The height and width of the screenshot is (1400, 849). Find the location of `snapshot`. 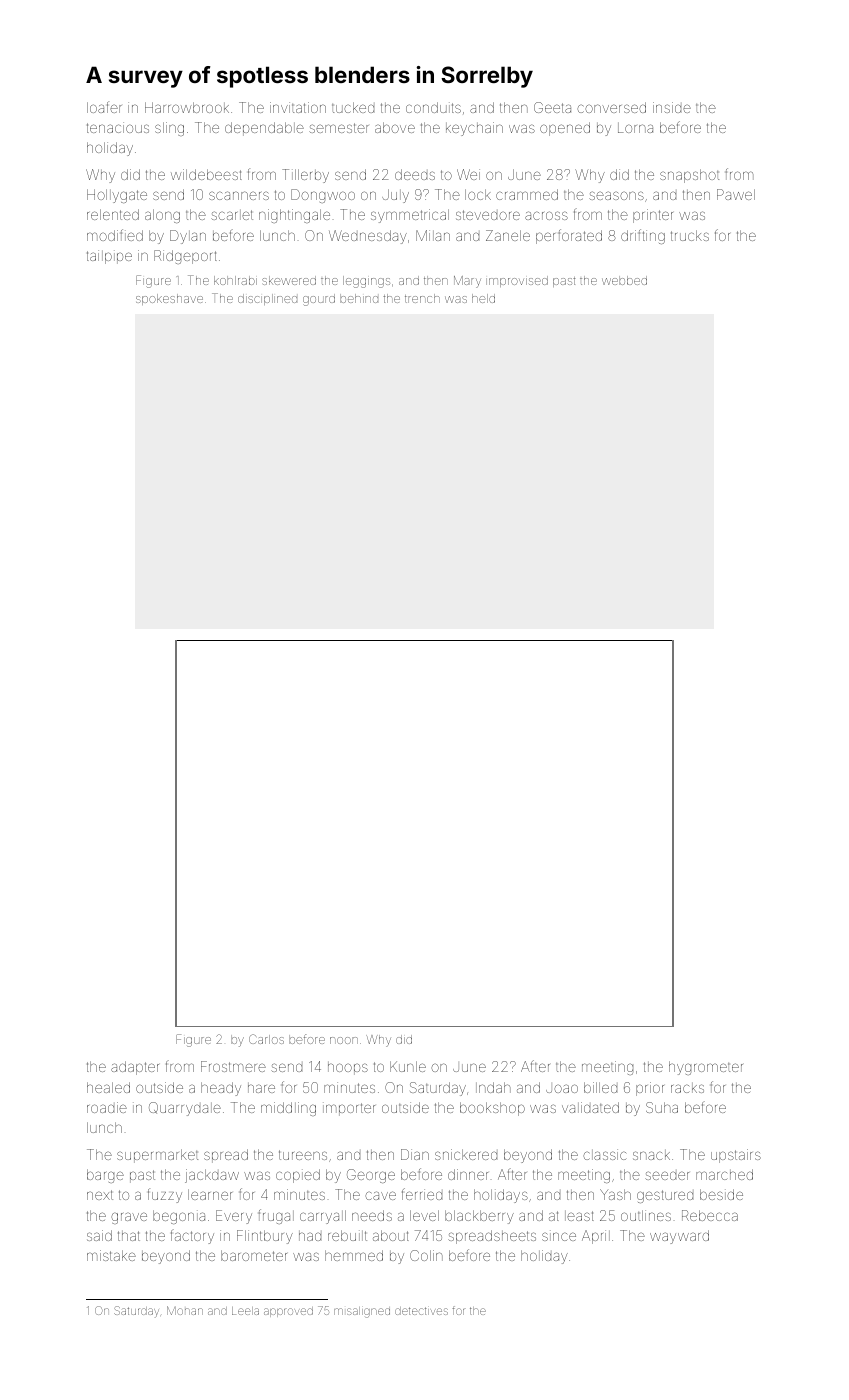

snapshot is located at coordinates (689, 176).
